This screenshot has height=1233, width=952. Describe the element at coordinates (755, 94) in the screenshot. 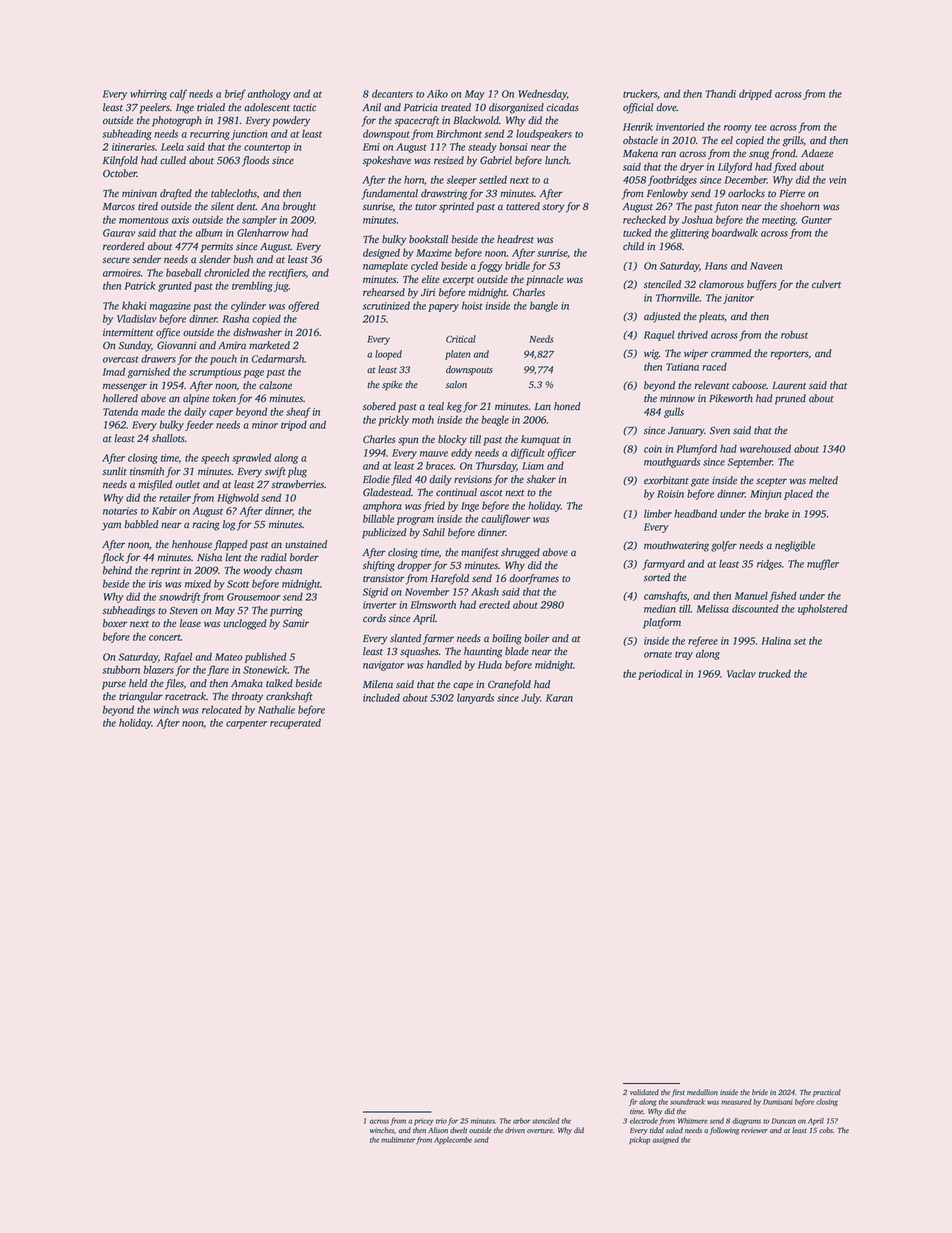

I see `dripped` at that location.
